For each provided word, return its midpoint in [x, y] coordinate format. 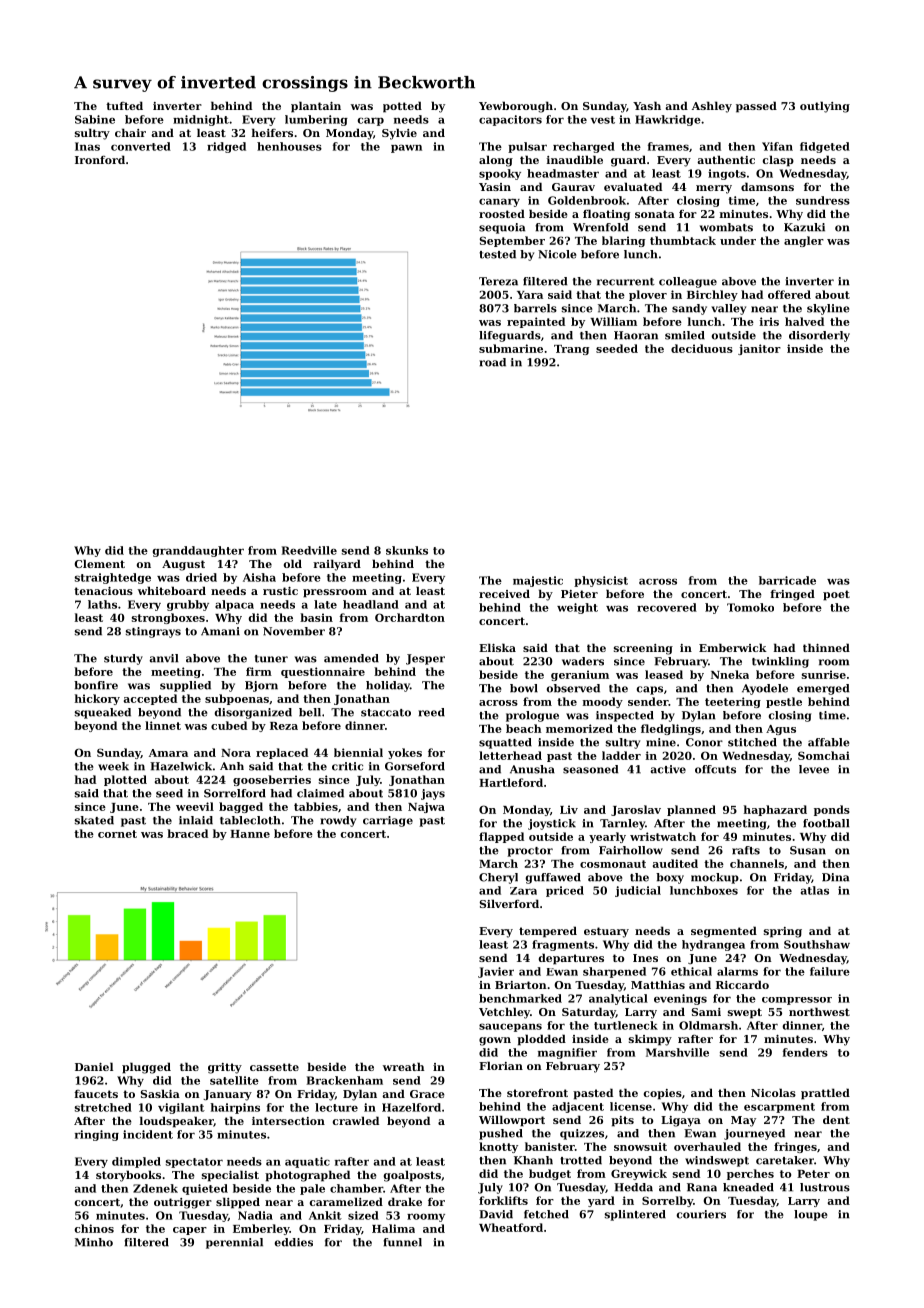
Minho [94, 1242]
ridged [226, 147]
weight [577, 608]
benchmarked [520, 998]
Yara [530, 295]
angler [804, 241]
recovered [667, 607]
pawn [406, 148]
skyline [828, 309]
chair [130, 132]
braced [187, 833]
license [631, 1106]
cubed [229, 725]
